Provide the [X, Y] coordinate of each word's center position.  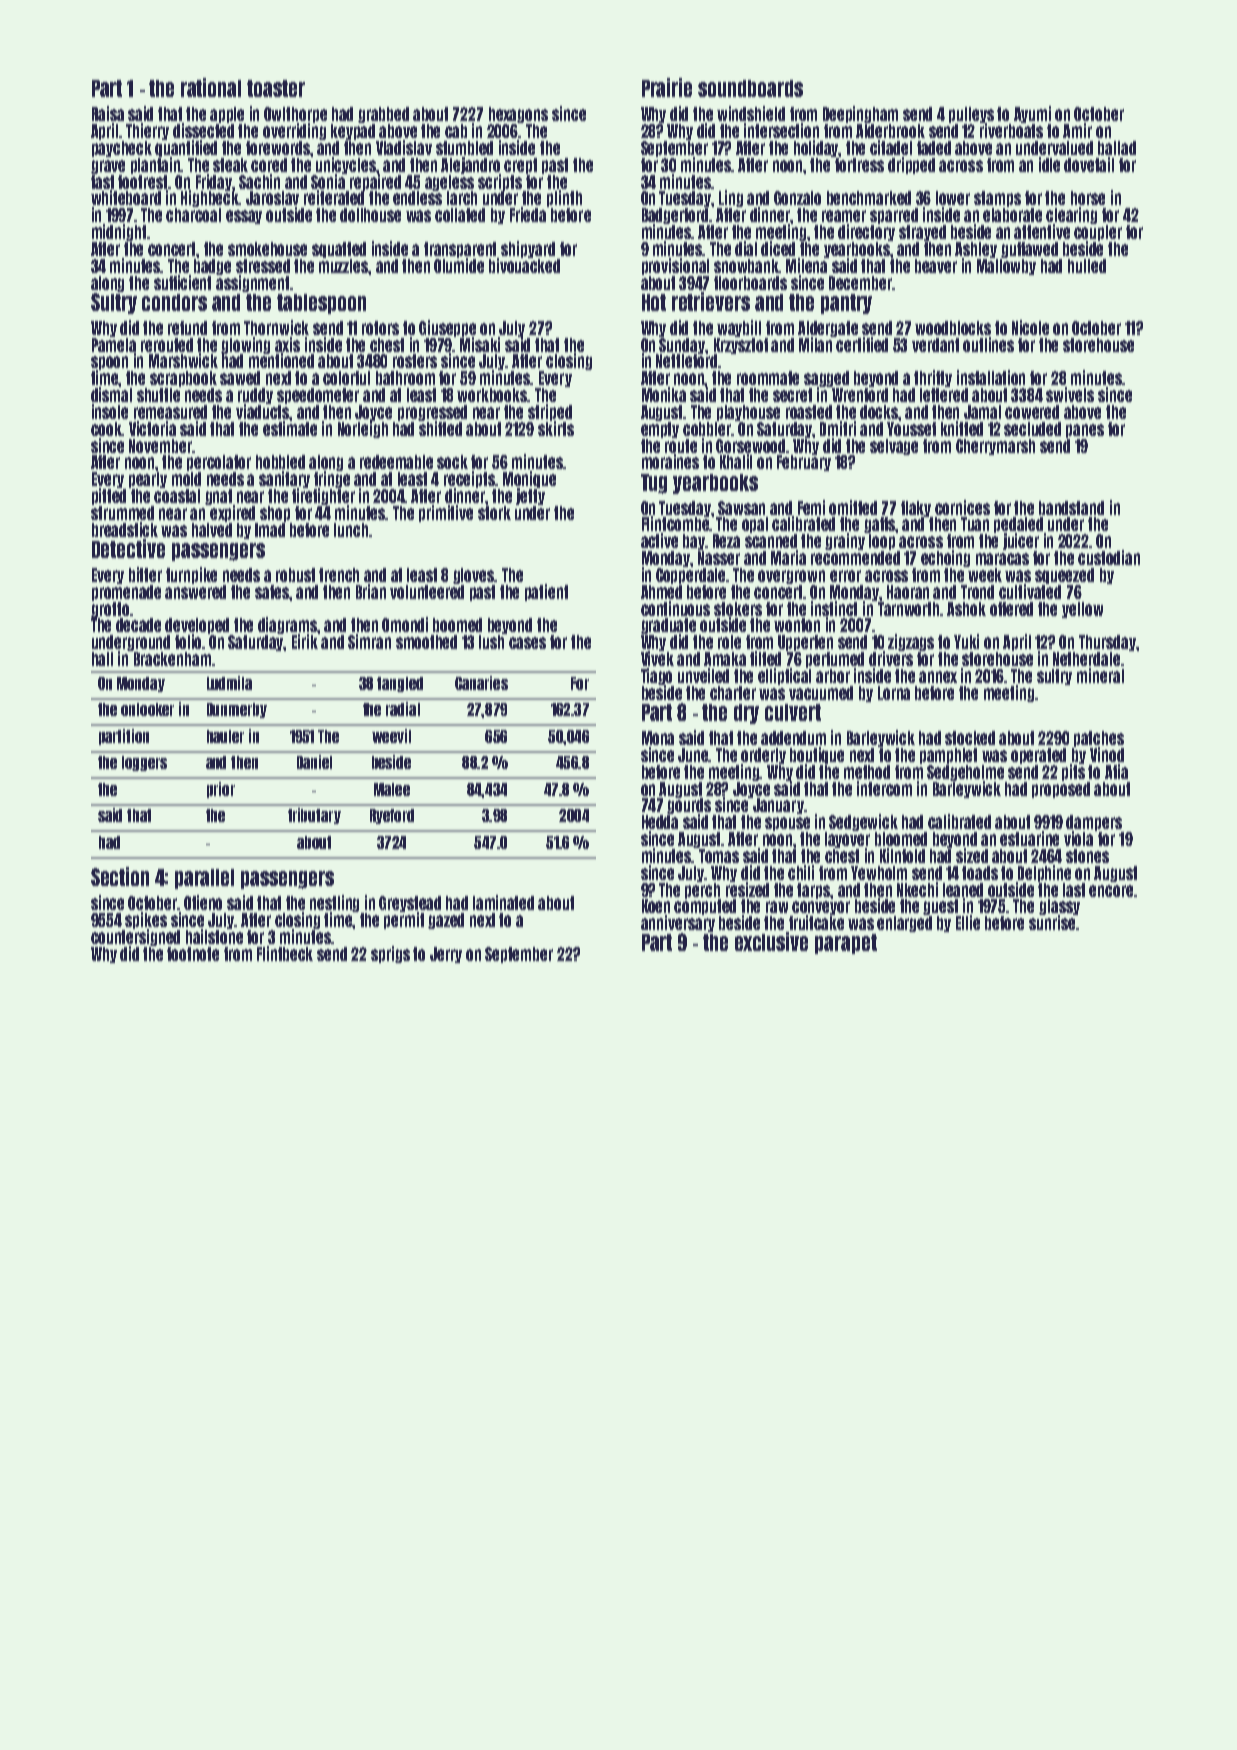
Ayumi [1032, 114]
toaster [276, 88]
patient [546, 592]
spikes [146, 920]
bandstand [1071, 508]
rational [211, 87]
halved [212, 530]
